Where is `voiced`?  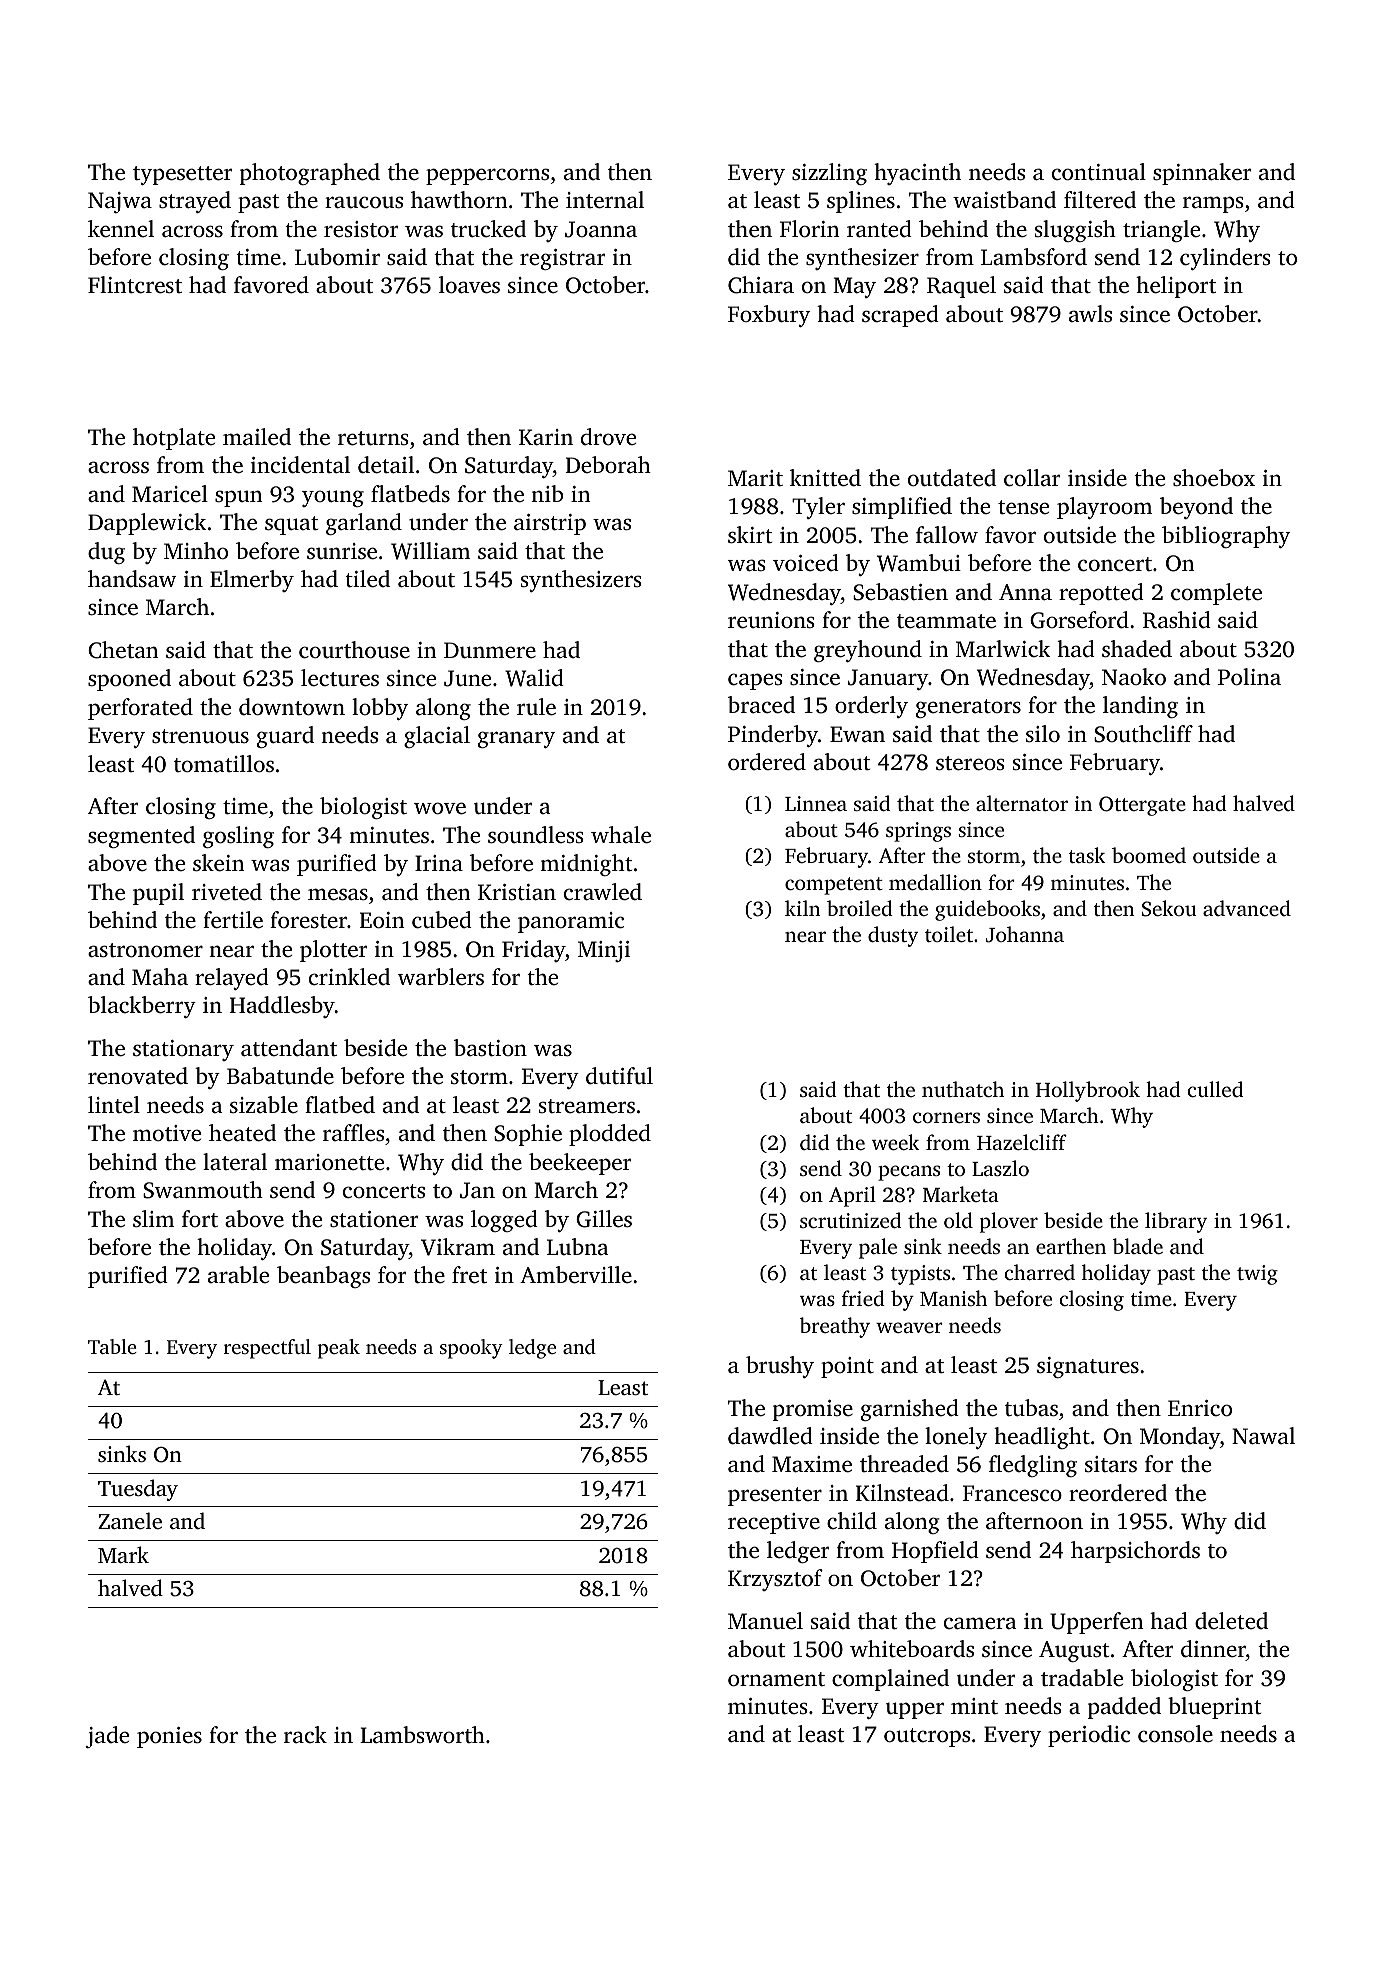 voiced is located at coordinates (806, 562).
